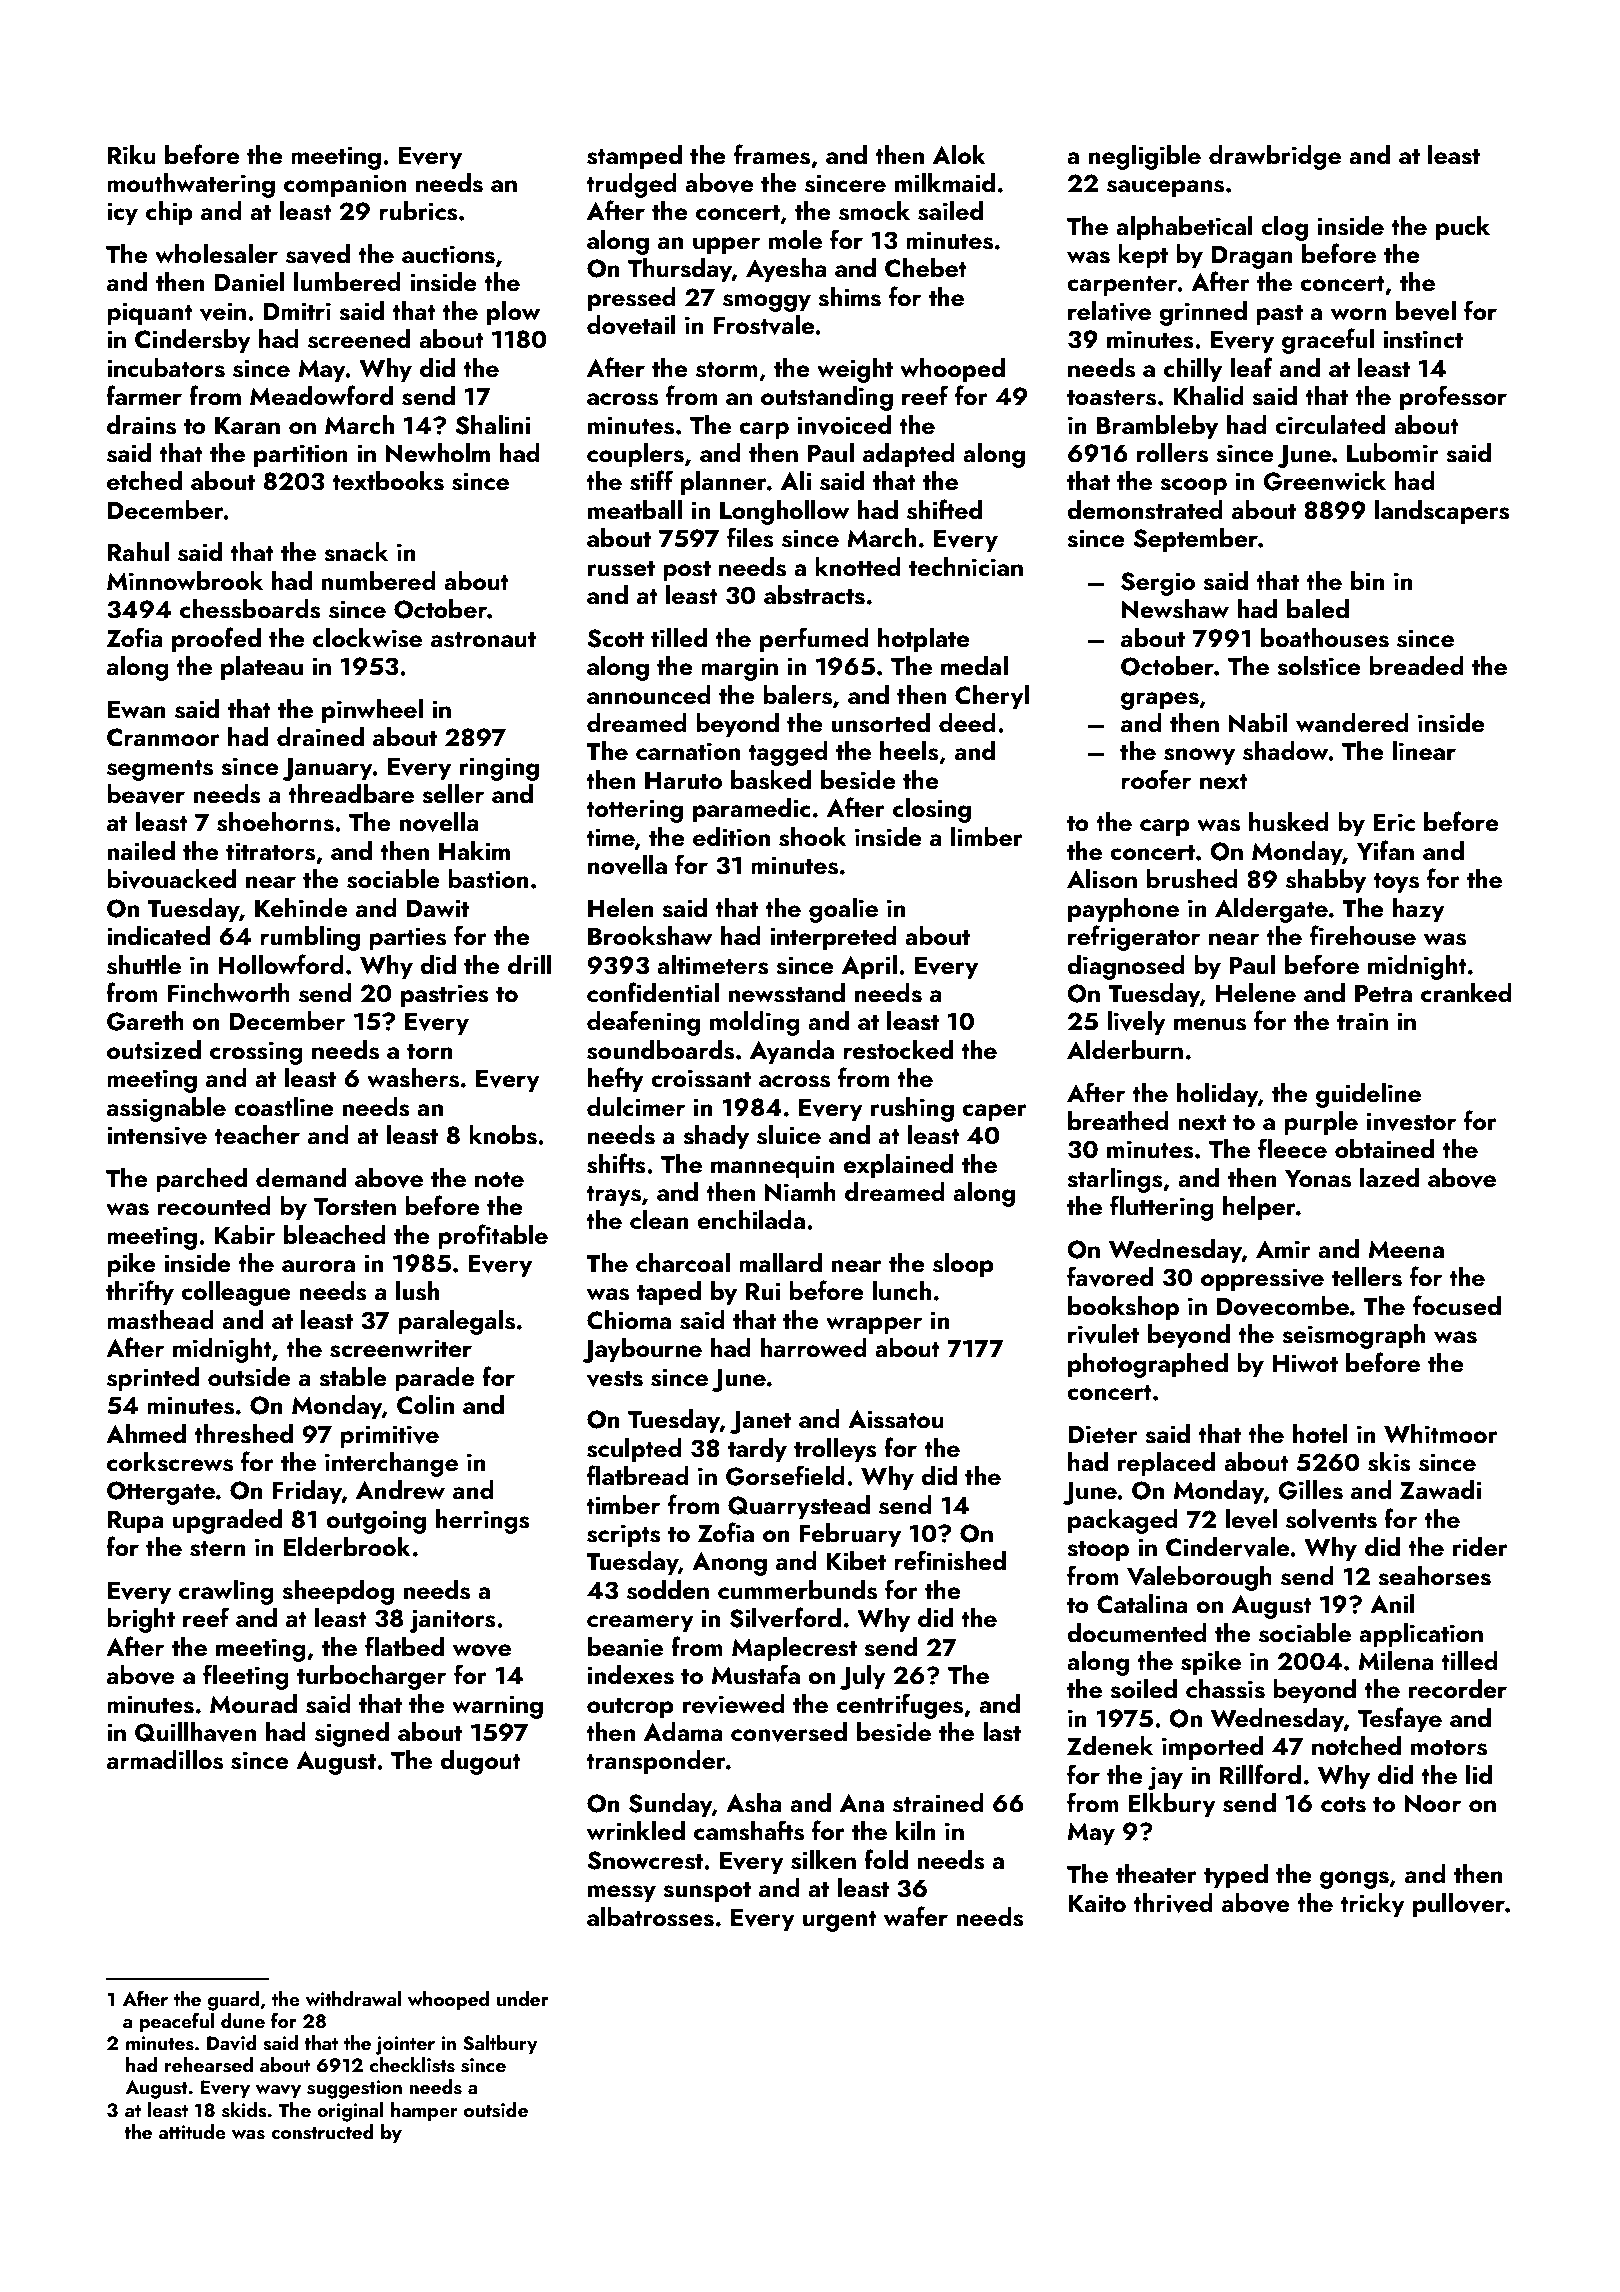 This document has width=1620, height=2292. I want to click on crawling, so click(226, 1592).
